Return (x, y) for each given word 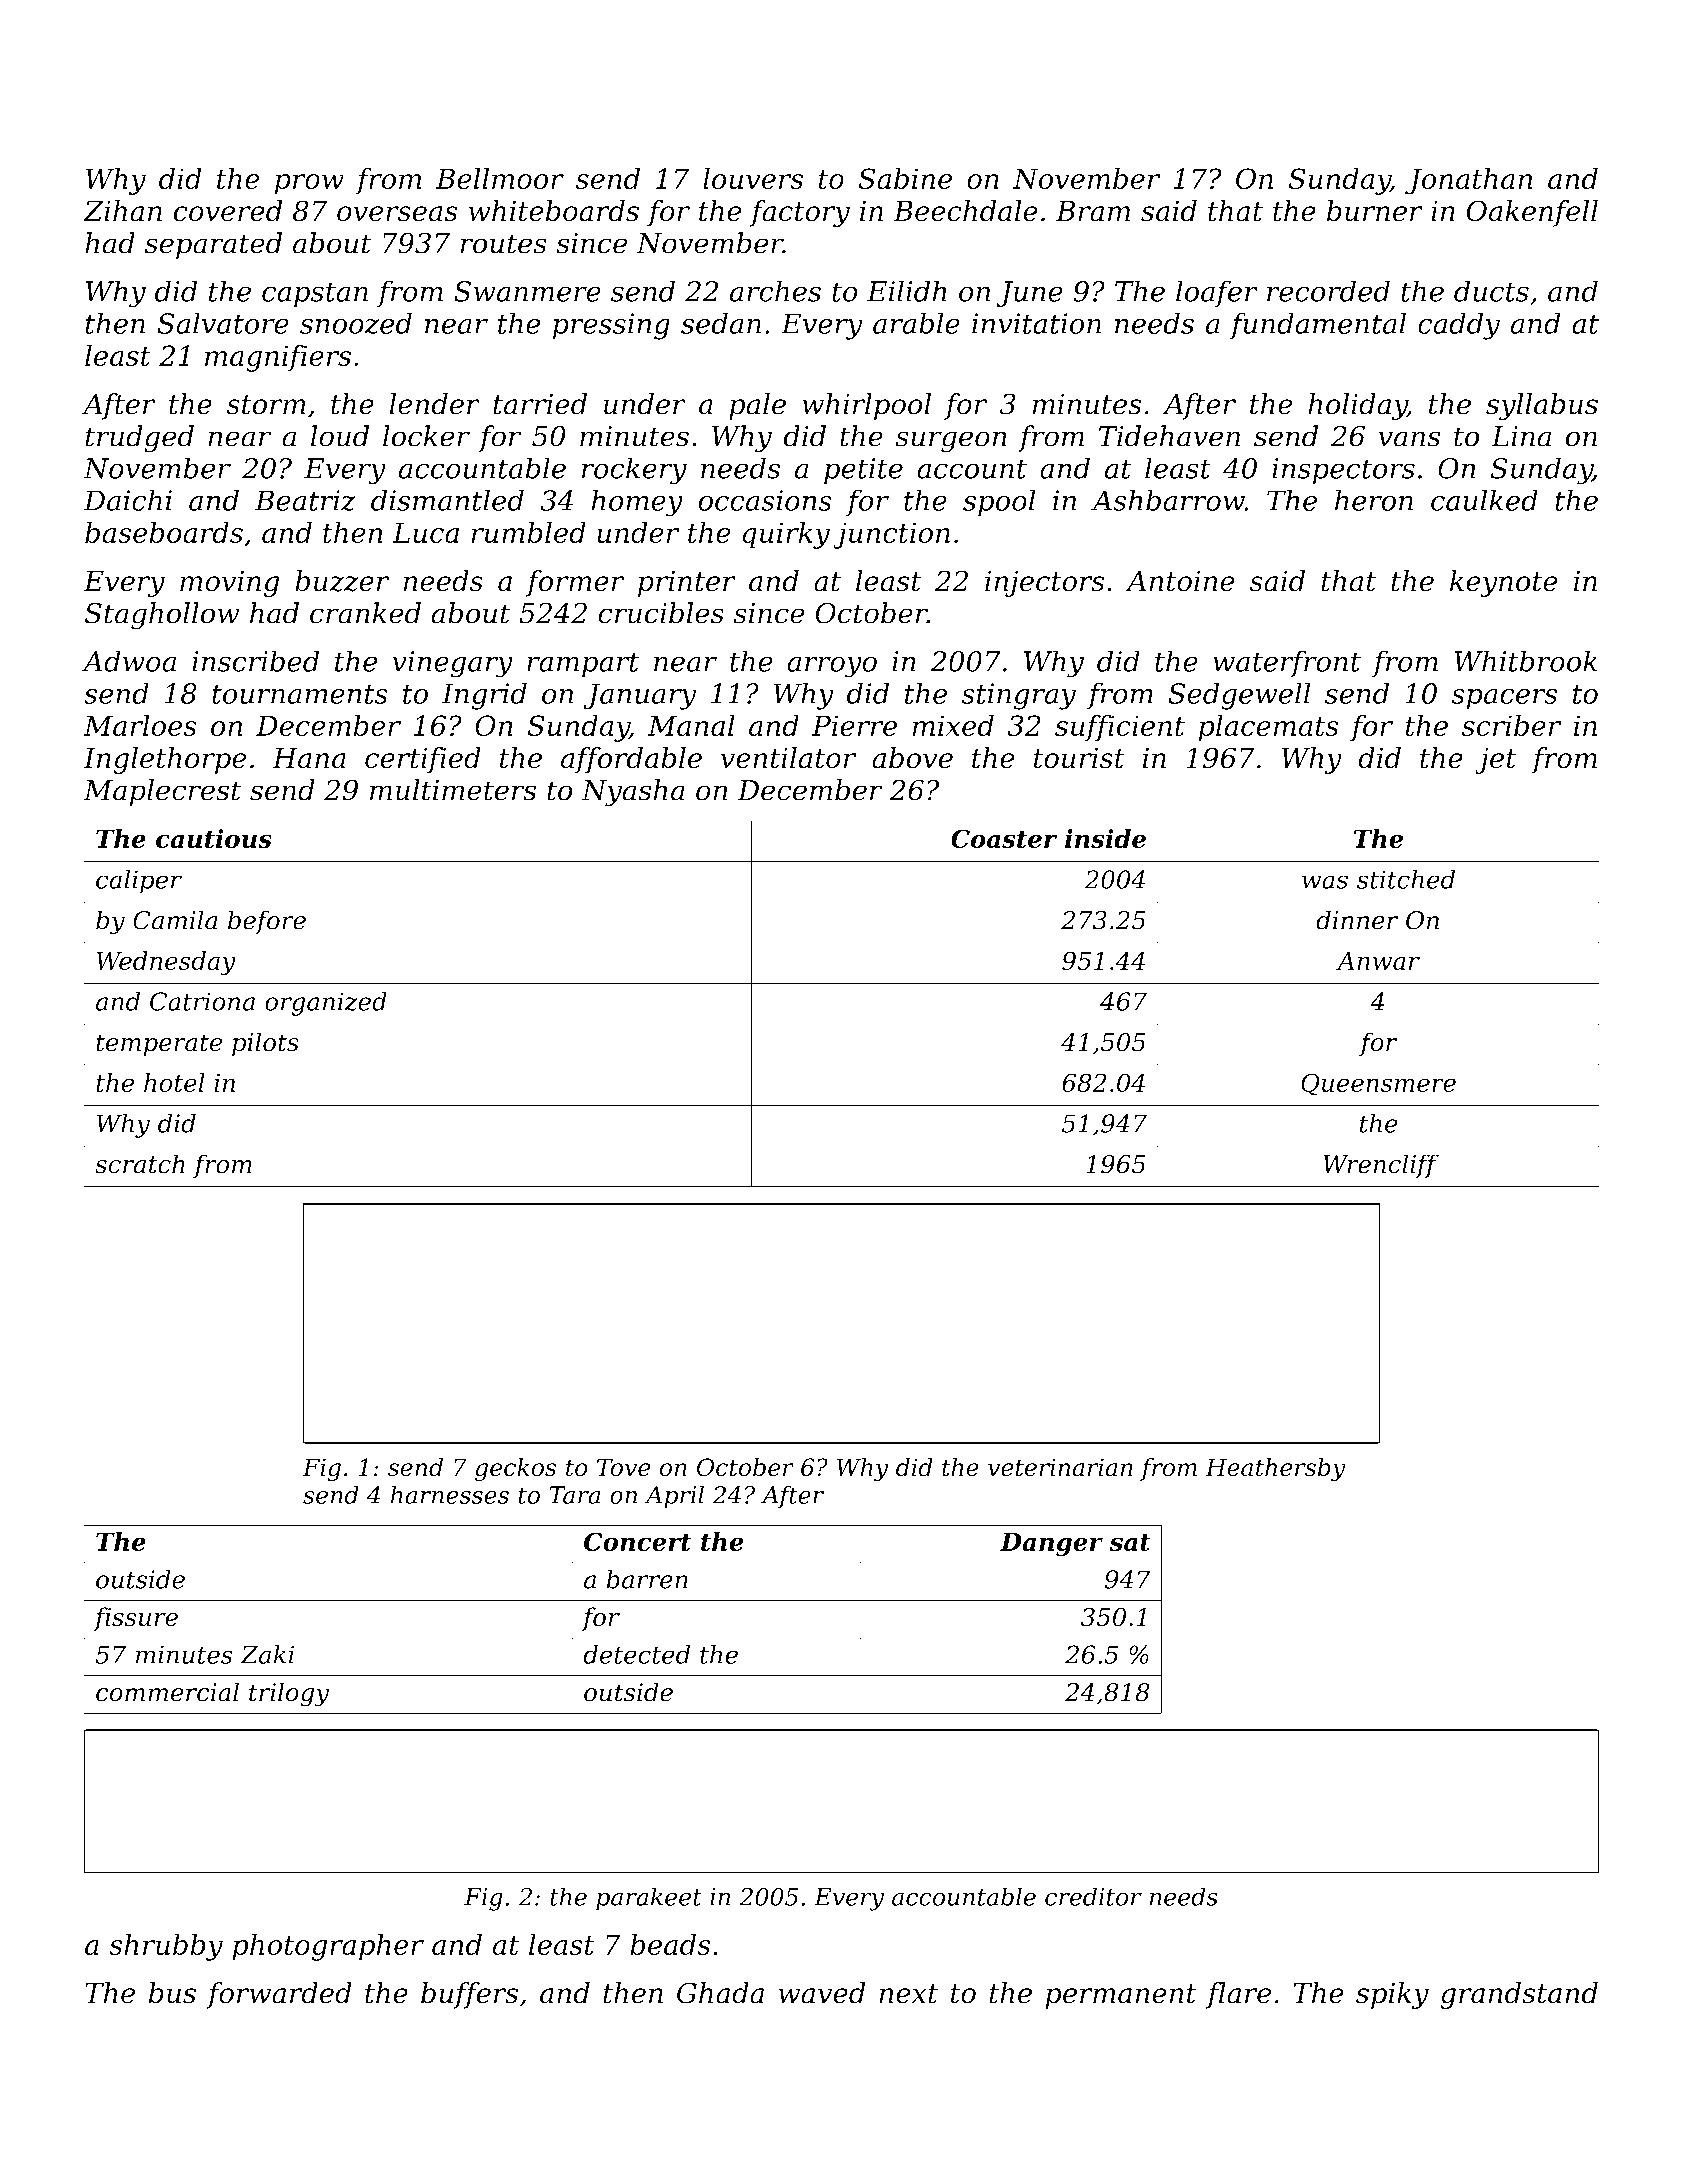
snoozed (356, 323)
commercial (167, 1692)
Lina (1521, 436)
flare (1238, 1995)
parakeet (649, 1899)
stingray (1019, 696)
